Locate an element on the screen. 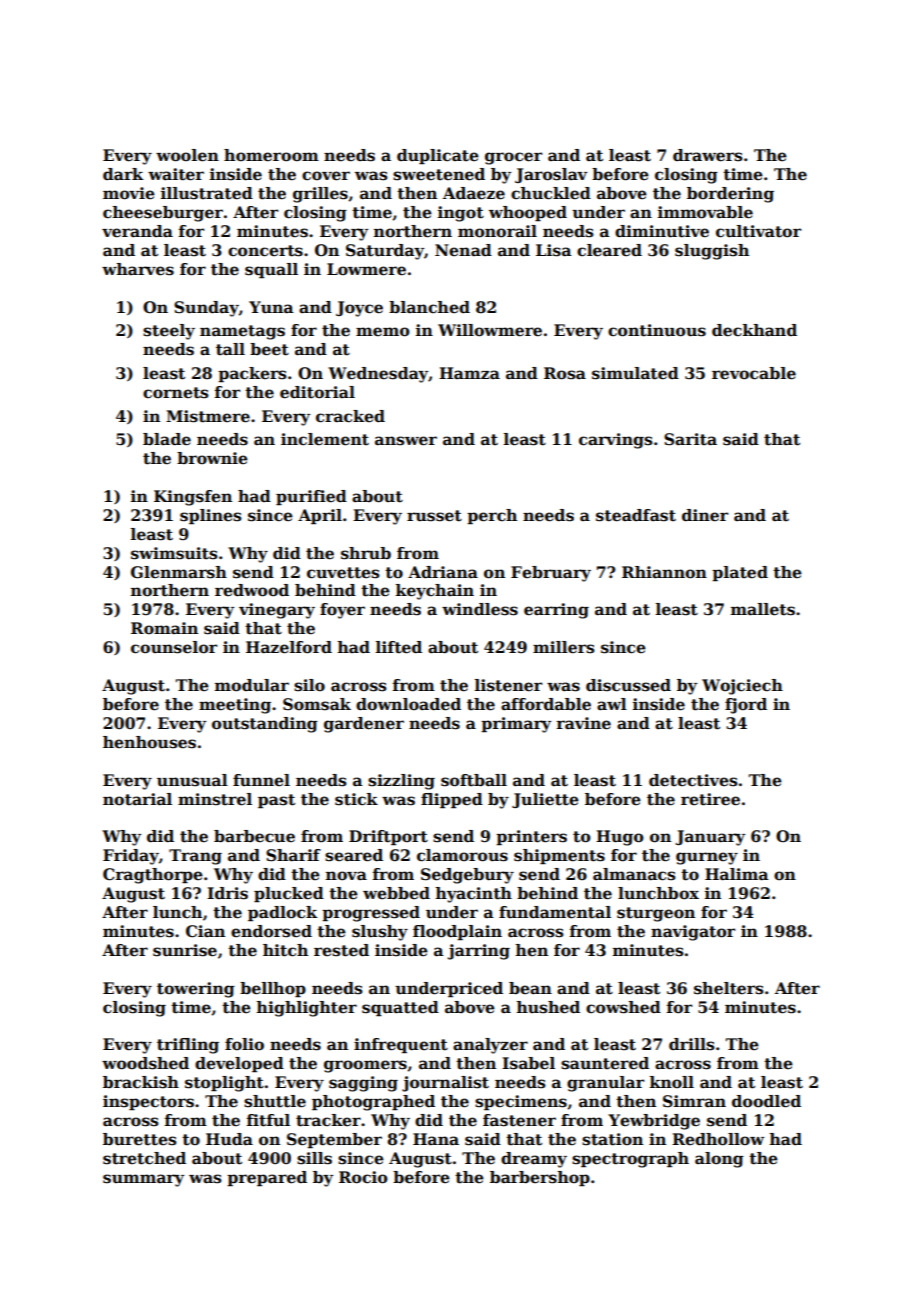 The height and width of the screenshot is (1314, 924). duplicate is located at coordinates (438, 156).
